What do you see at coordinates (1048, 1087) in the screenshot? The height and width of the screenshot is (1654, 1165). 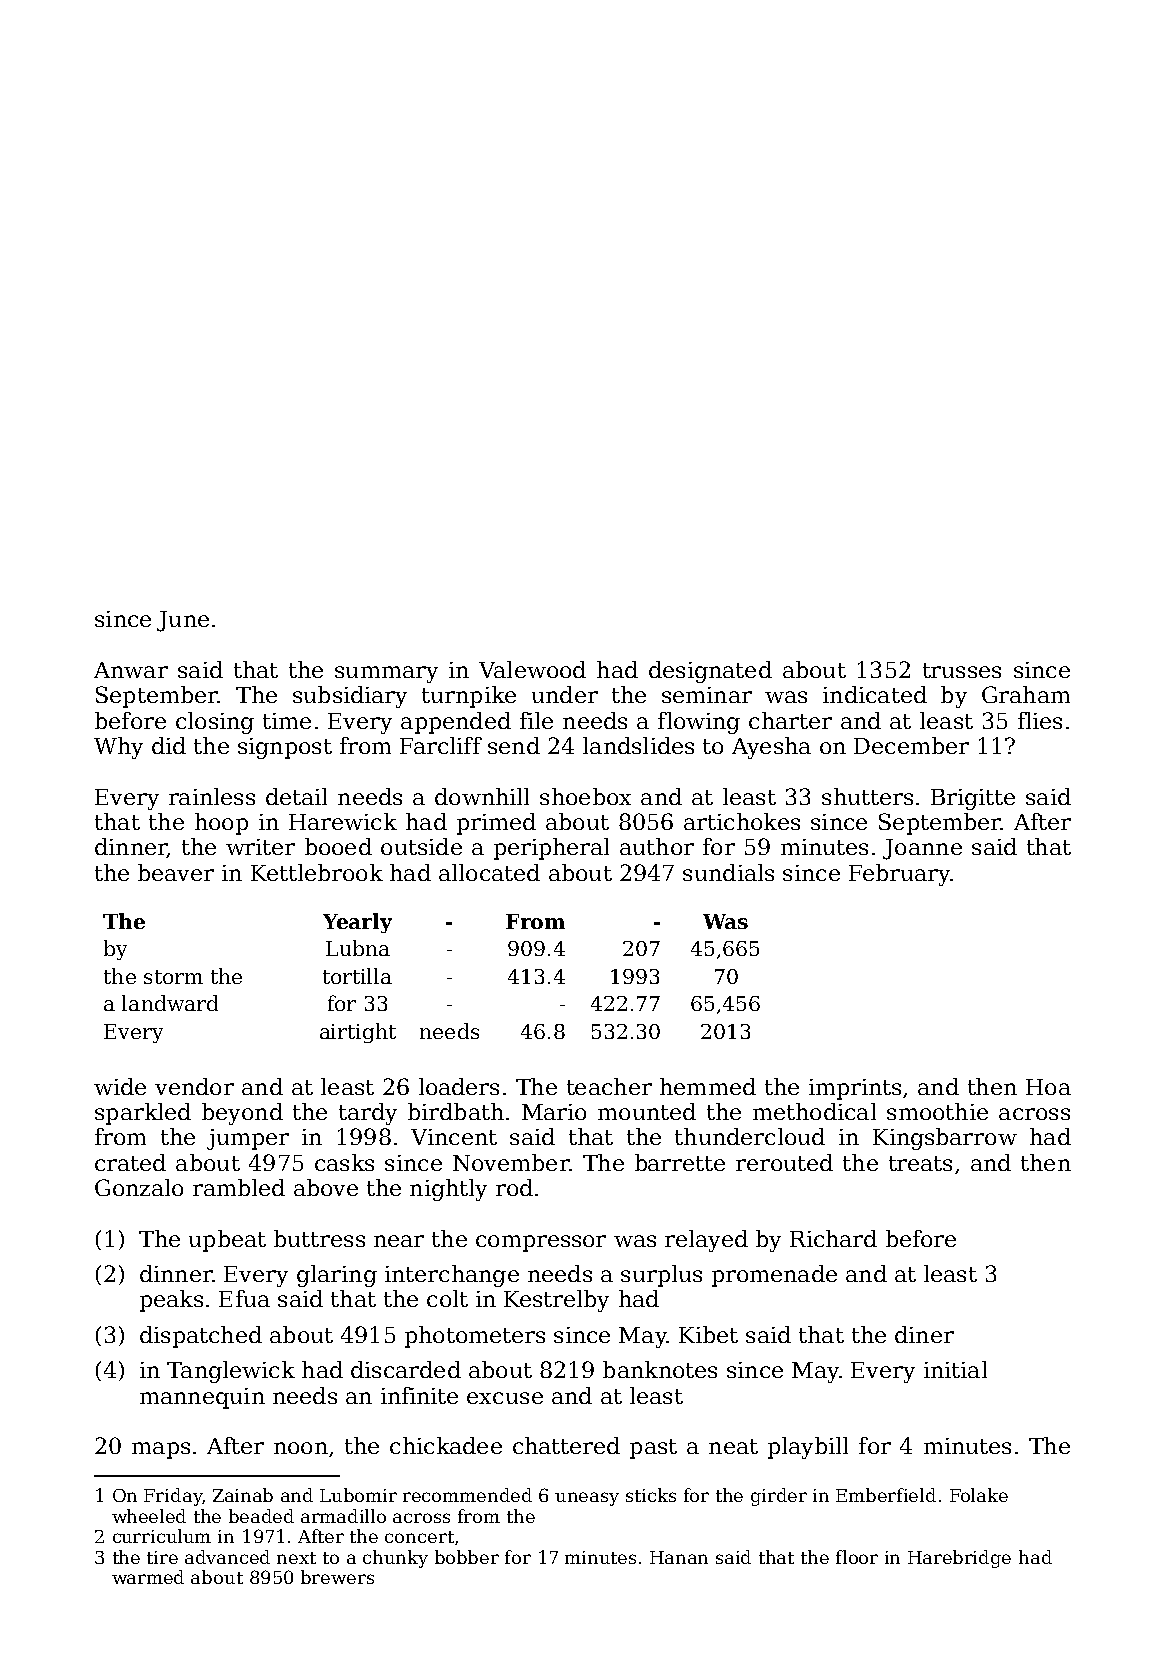 I see `Hoa` at bounding box center [1048, 1087].
